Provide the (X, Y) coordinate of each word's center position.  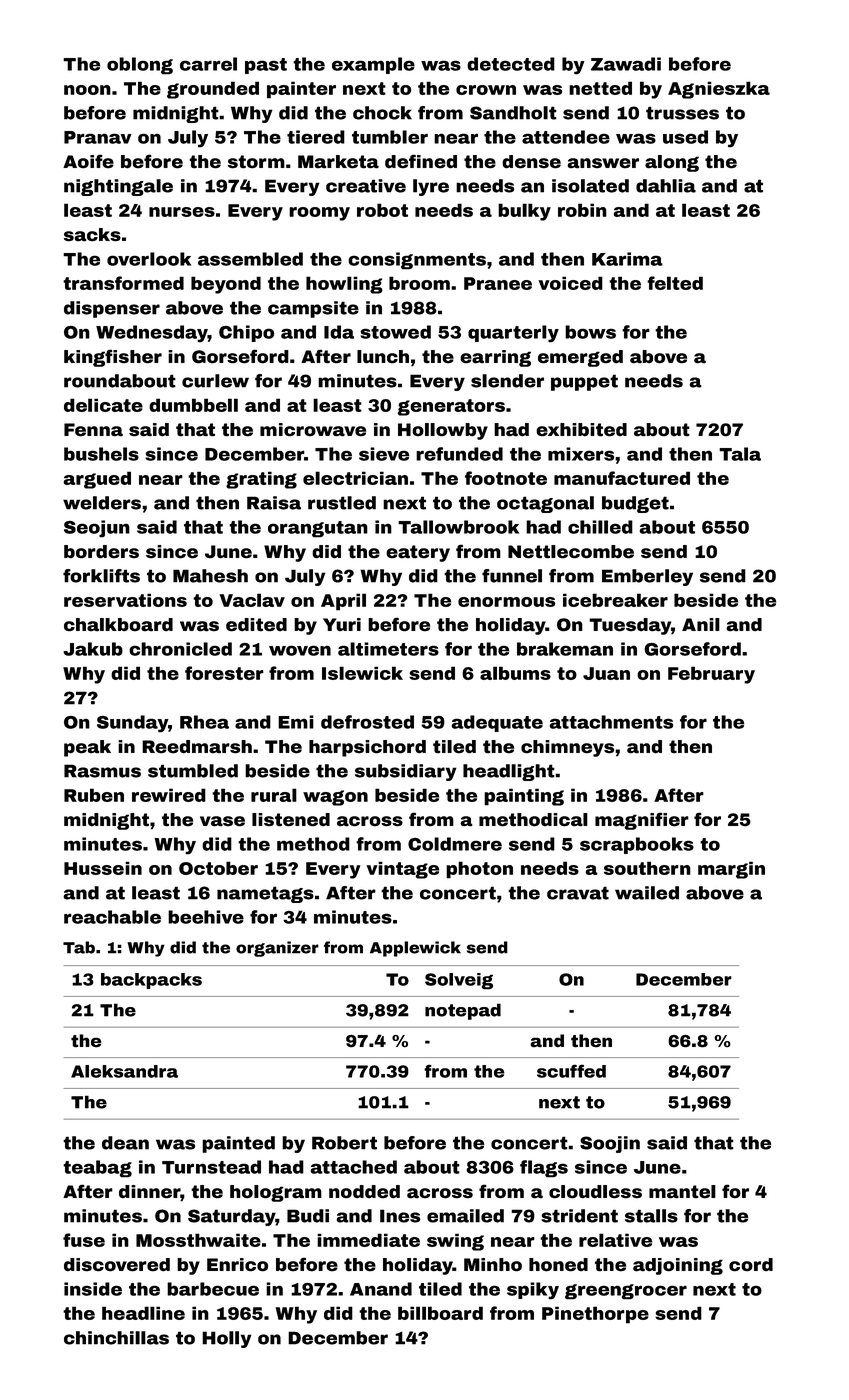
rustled (342, 503)
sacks (92, 235)
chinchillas (116, 1338)
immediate (368, 1240)
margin (731, 870)
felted (675, 283)
